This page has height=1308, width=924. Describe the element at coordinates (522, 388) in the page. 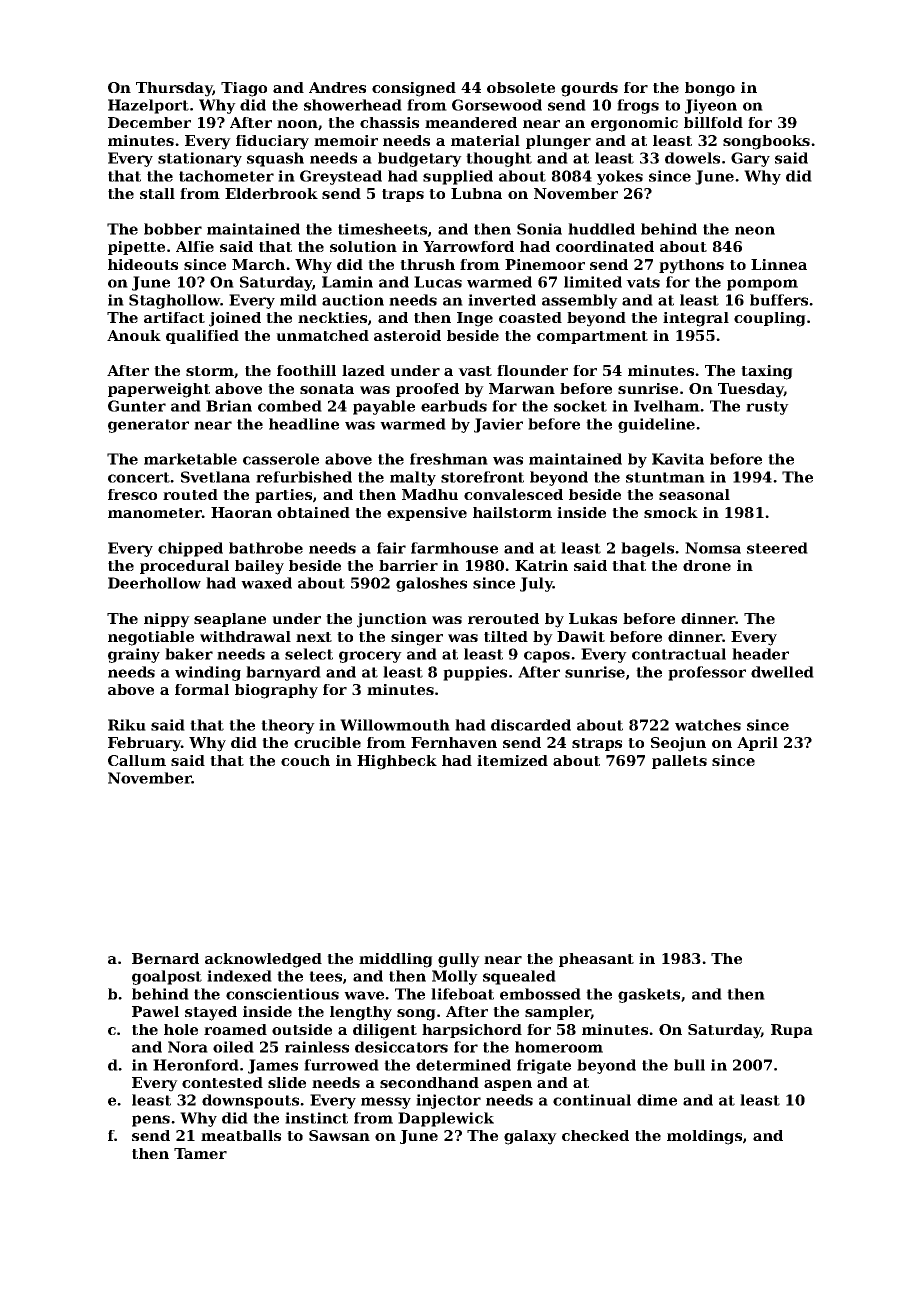

I see `Marwan` at that location.
